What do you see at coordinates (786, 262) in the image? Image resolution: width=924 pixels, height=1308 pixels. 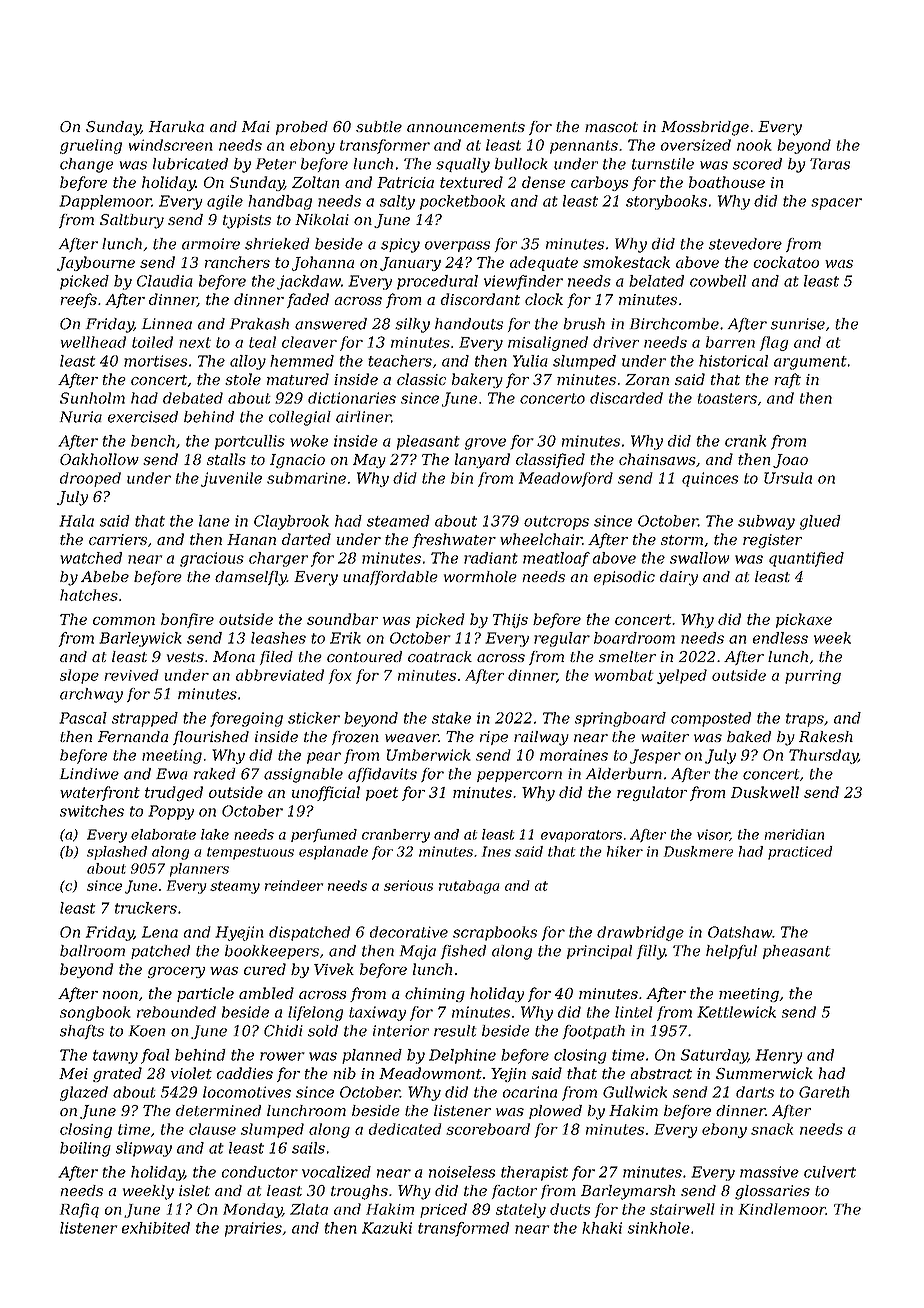 I see `cockatoo` at bounding box center [786, 262].
